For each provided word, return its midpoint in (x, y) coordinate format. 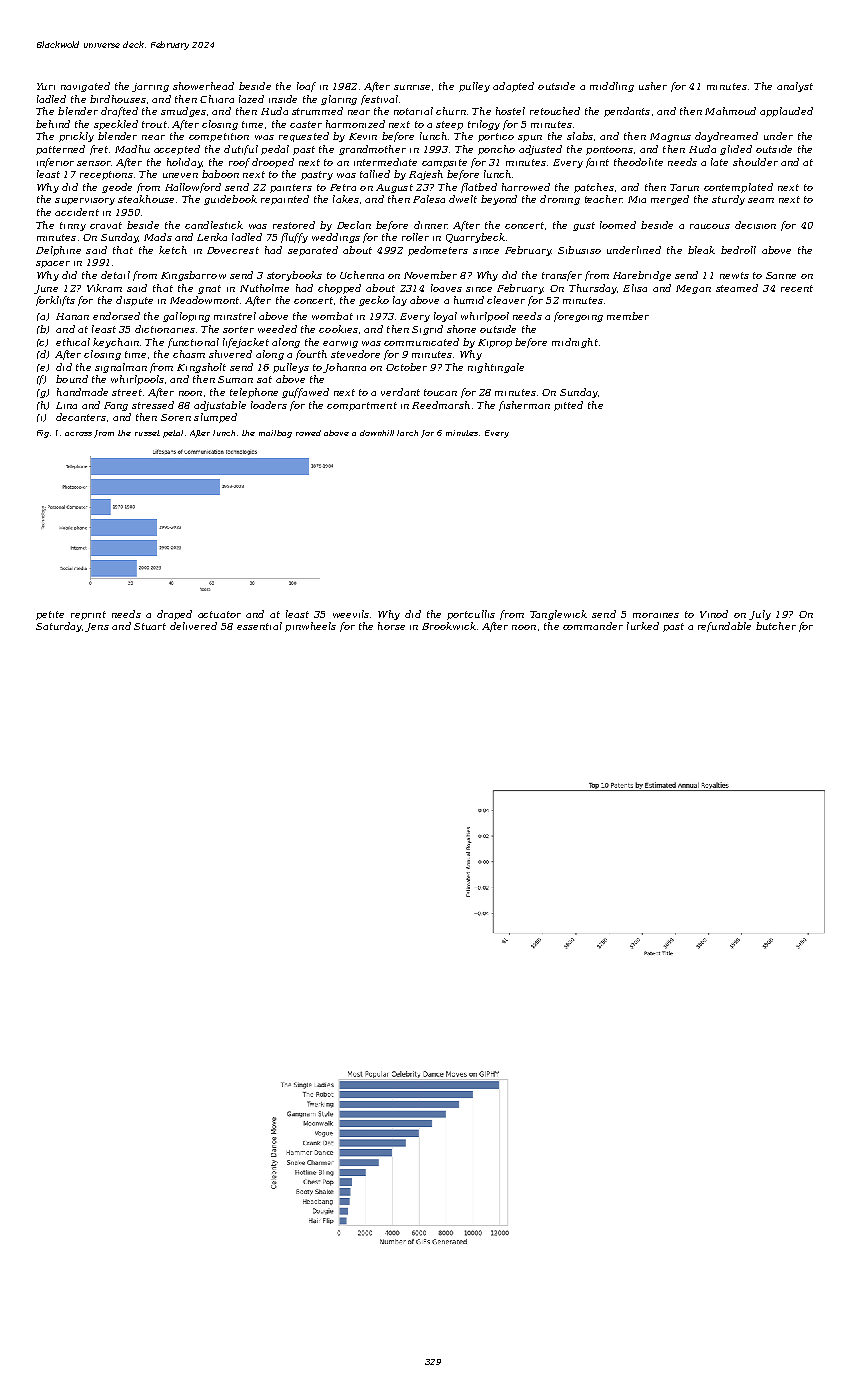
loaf (306, 87)
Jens (97, 627)
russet (147, 433)
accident (77, 212)
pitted (568, 406)
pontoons (609, 150)
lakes (346, 199)
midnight (575, 343)
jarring (150, 87)
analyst (795, 87)
